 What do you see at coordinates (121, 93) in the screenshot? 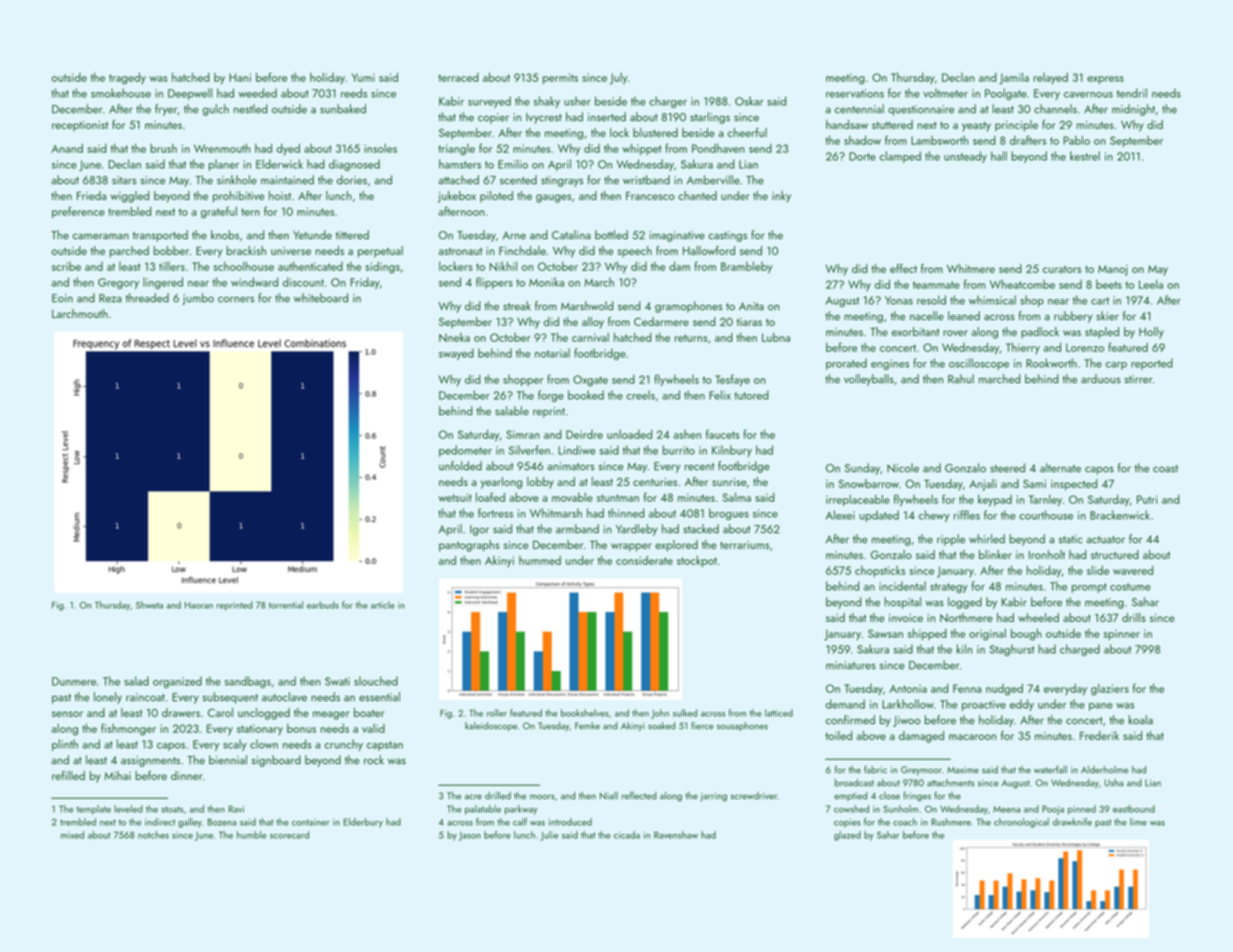
I see `smokehouse` at bounding box center [121, 93].
